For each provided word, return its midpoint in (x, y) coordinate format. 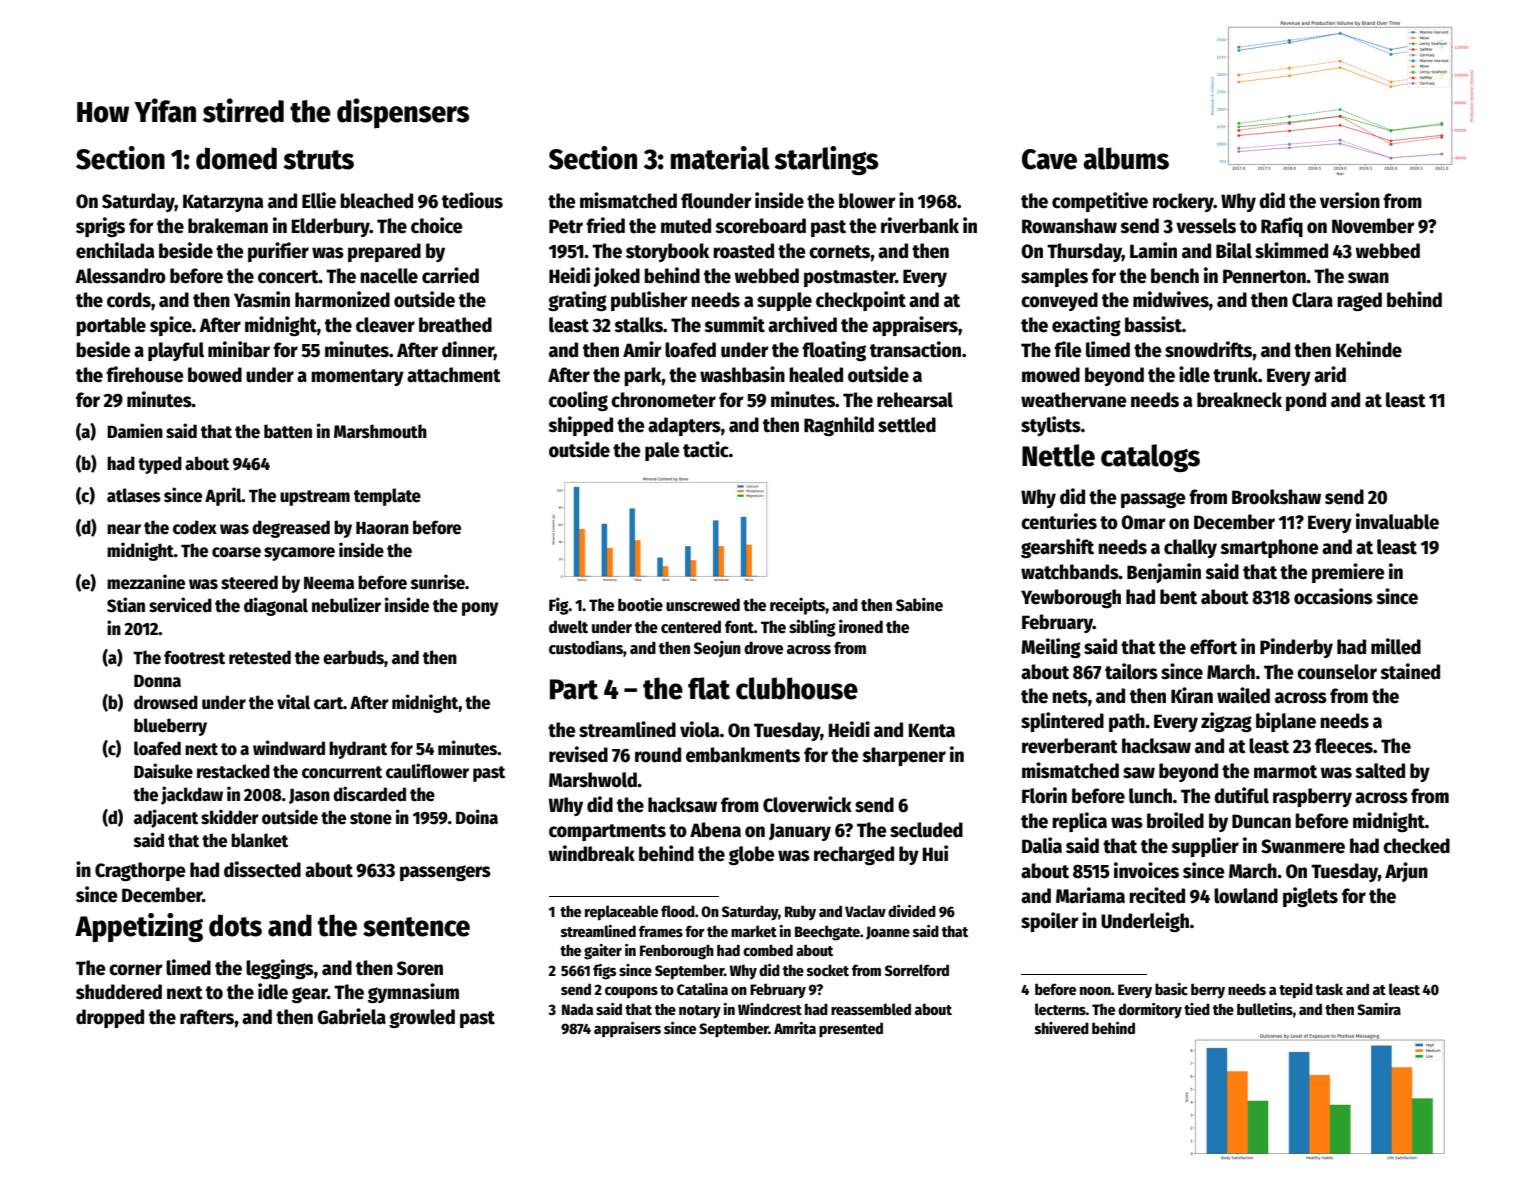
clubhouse (797, 688)
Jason (309, 796)
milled (1396, 646)
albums (1126, 158)
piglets (1310, 897)
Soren (420, 968)
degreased (291, 529)
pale (662, 451)
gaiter (603, 952)
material (720, 158)
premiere (1348, 573)
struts (319, 160)
